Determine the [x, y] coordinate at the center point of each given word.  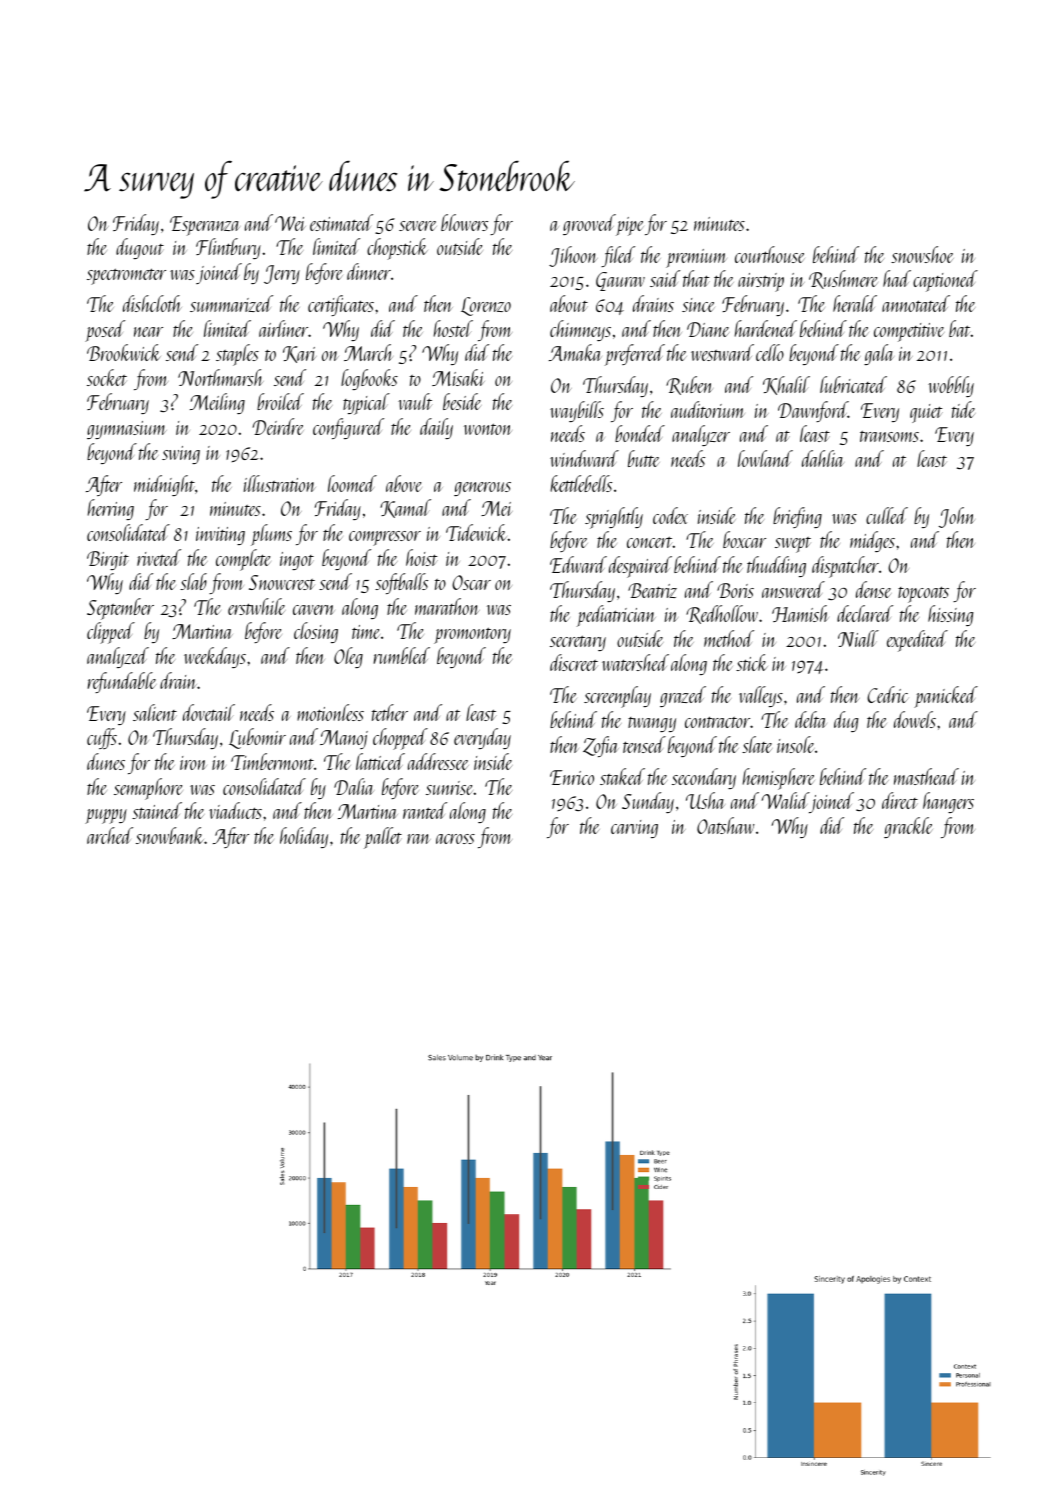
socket [107, 377]
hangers [948, 802]
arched [110, 835]
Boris [735, 590]
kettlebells [581, 483]
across [455, 839]
